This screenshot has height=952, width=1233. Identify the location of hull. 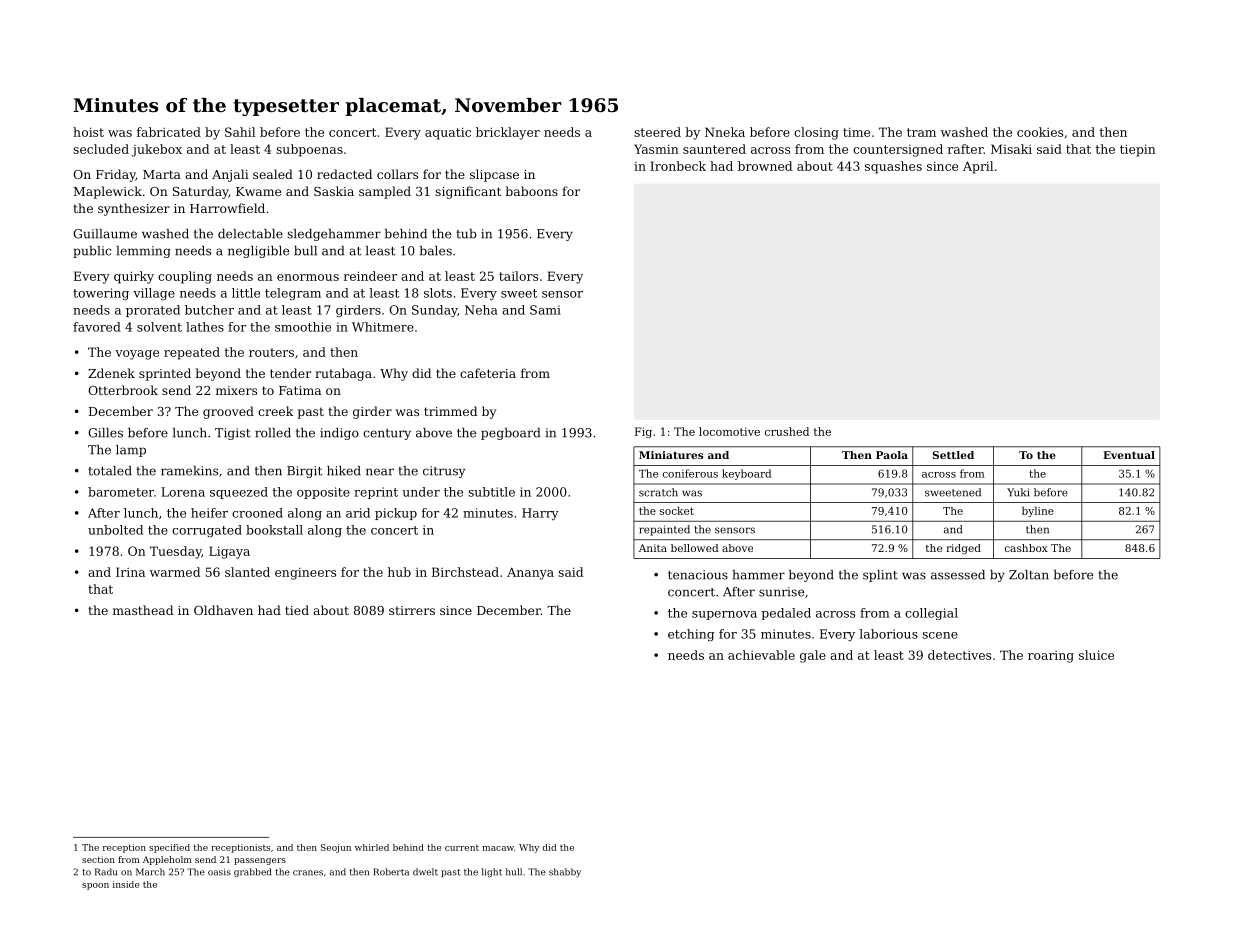
(514, 872).
